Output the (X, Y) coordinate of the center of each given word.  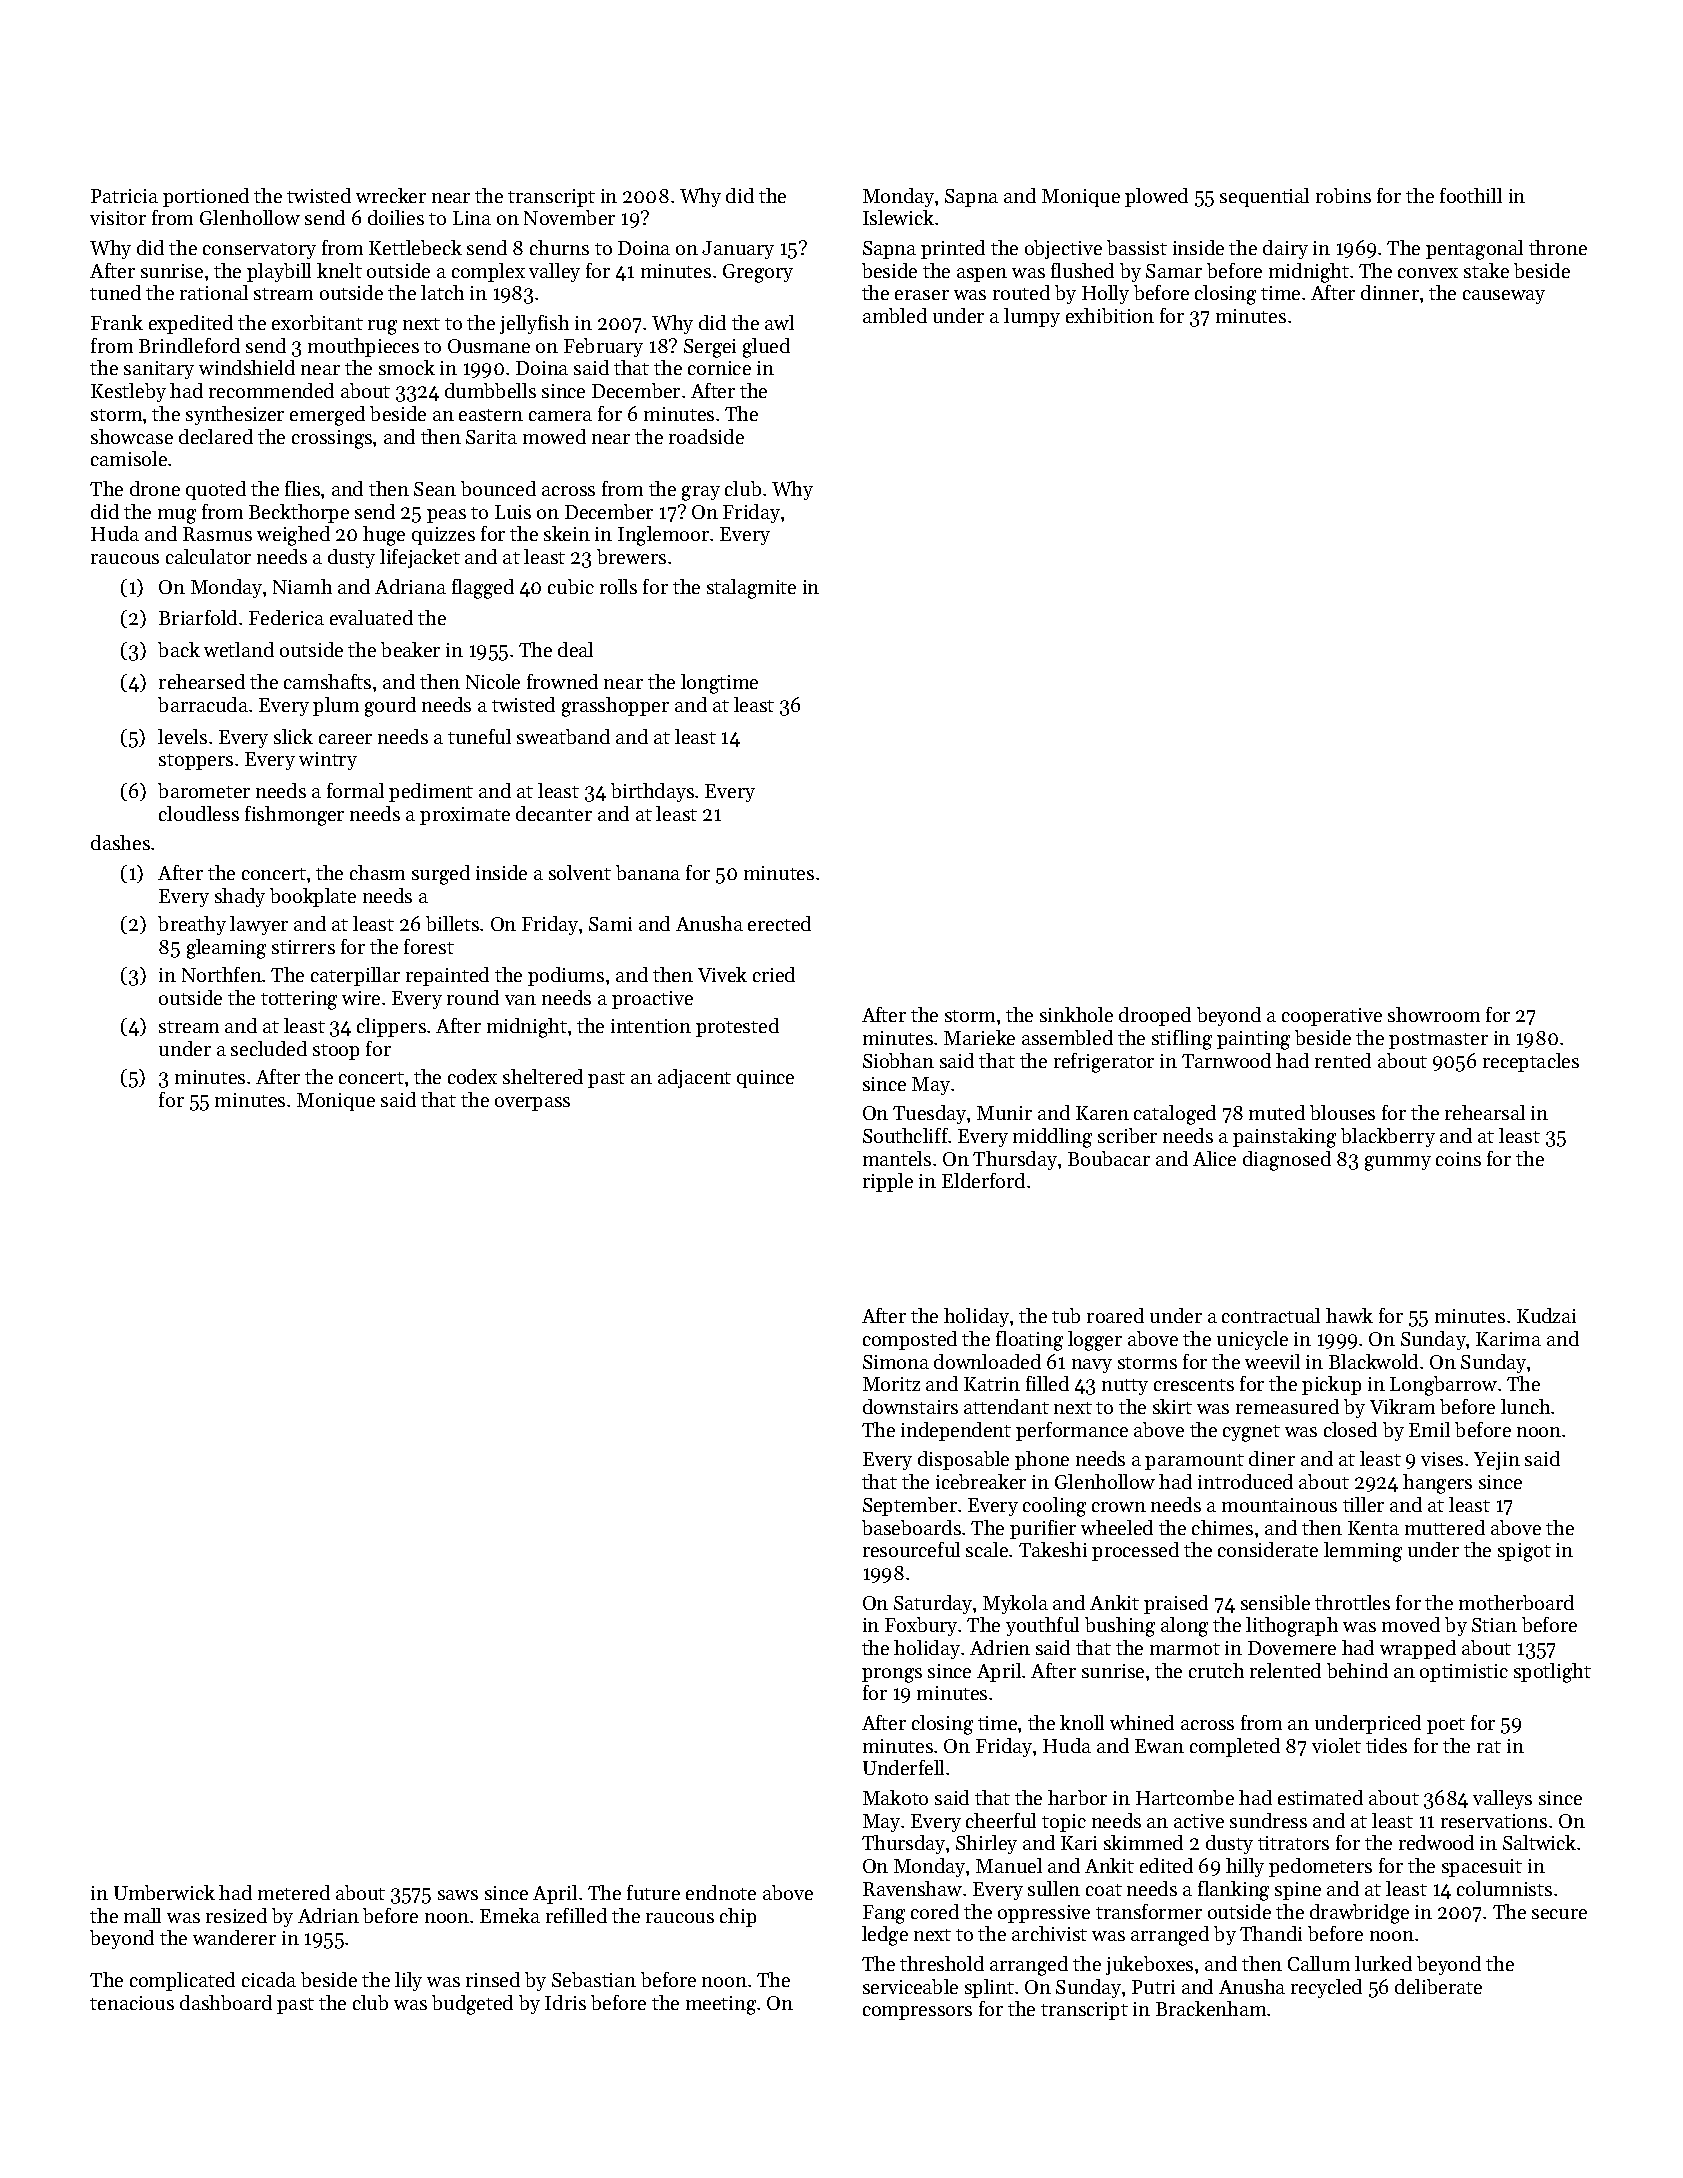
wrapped (1418, 1649)
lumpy (1032, 317)
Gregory (758, 273)
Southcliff (906, 1135)
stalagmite (751, 589)
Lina (472, 218)
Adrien (1000, 1647)
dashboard (226, 2002)
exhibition (1110, 315)
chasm (377, 872)
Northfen (222, 974)
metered (294, 1892)
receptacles (1531, 1062)
